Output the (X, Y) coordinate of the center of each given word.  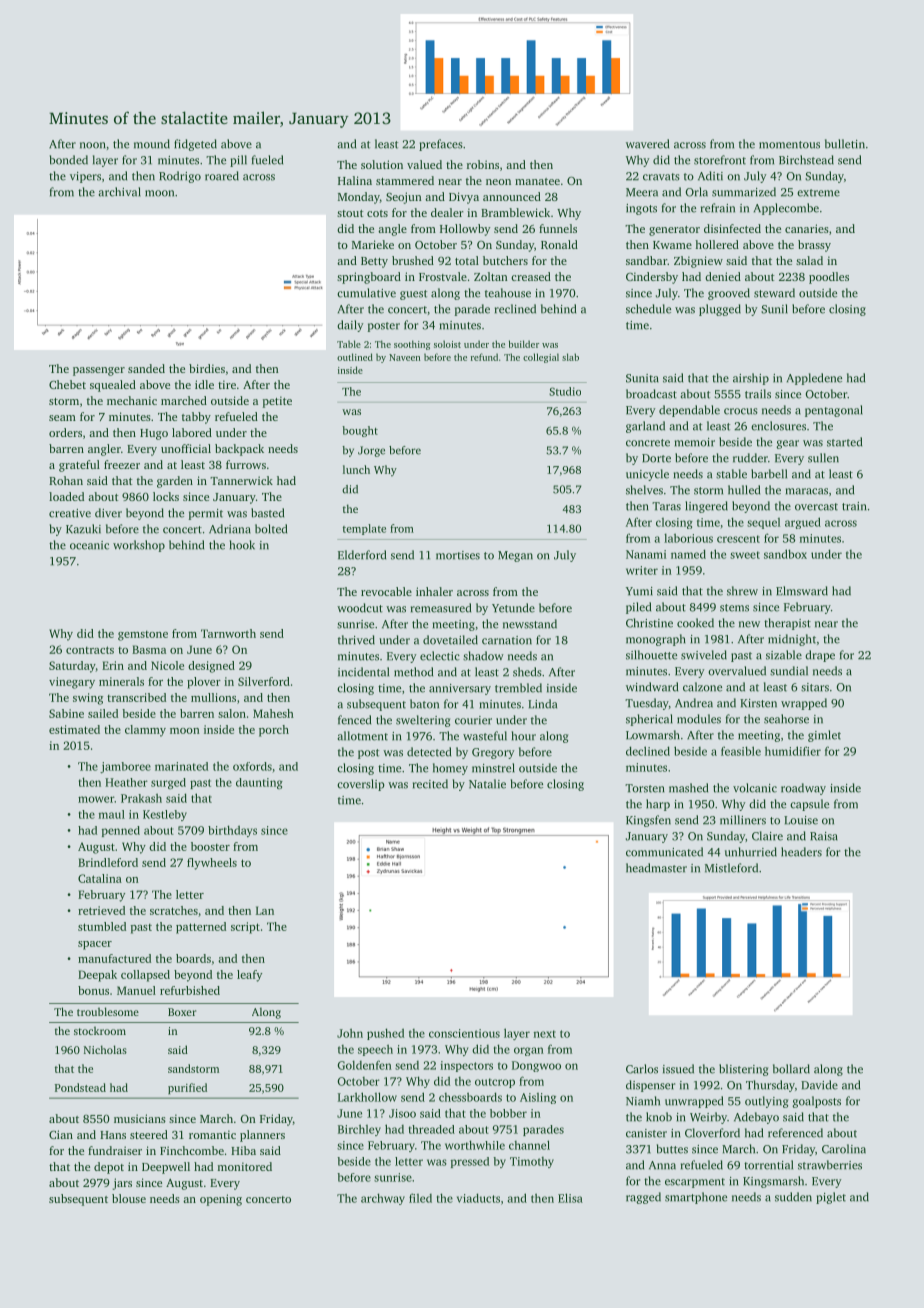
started (844, 442)
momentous (789, 145)
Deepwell (166, 1168)
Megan (515, 556)
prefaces (441, 145)
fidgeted (195, 145)
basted (267, 513)
